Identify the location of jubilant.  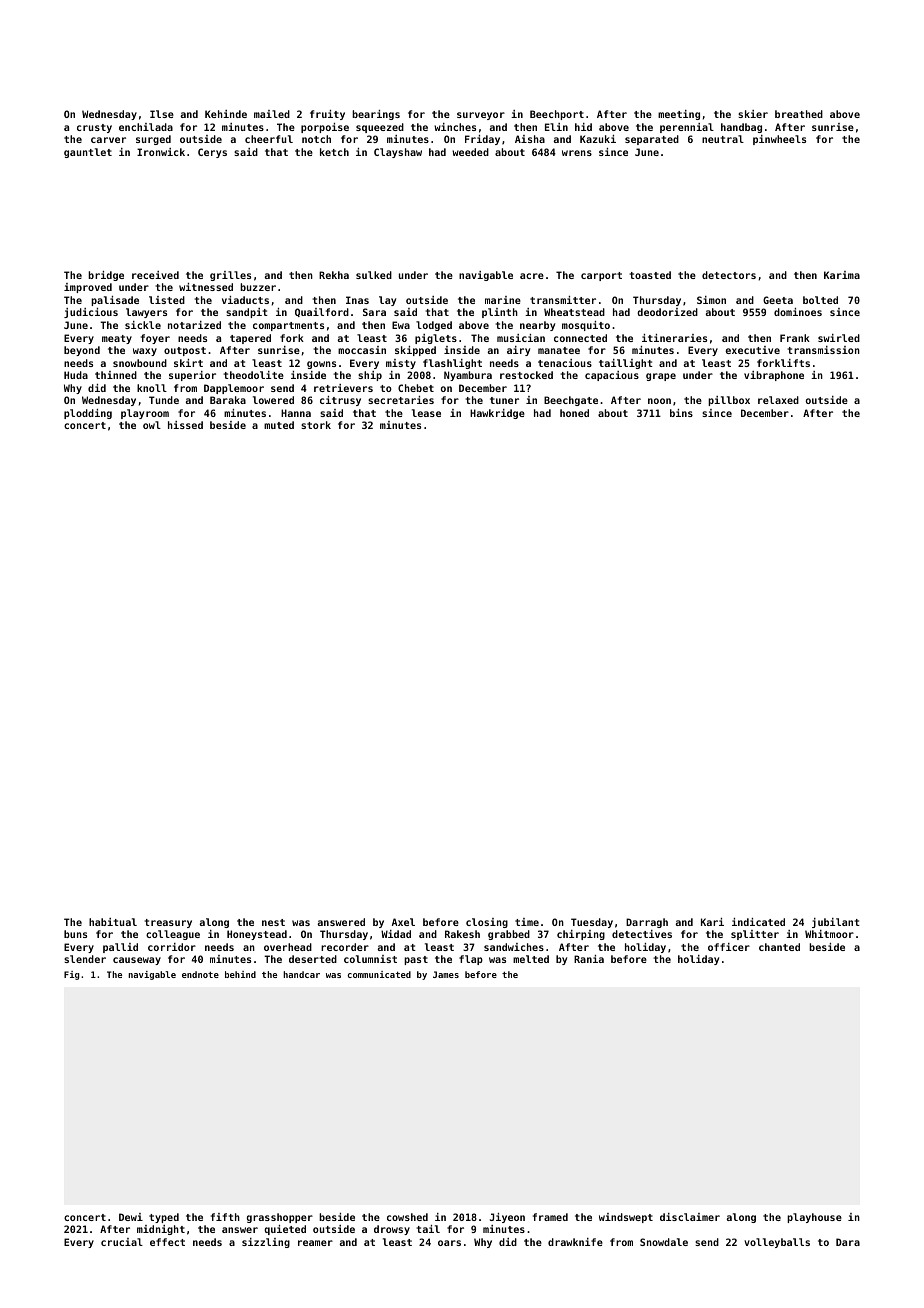
(836, 923).
